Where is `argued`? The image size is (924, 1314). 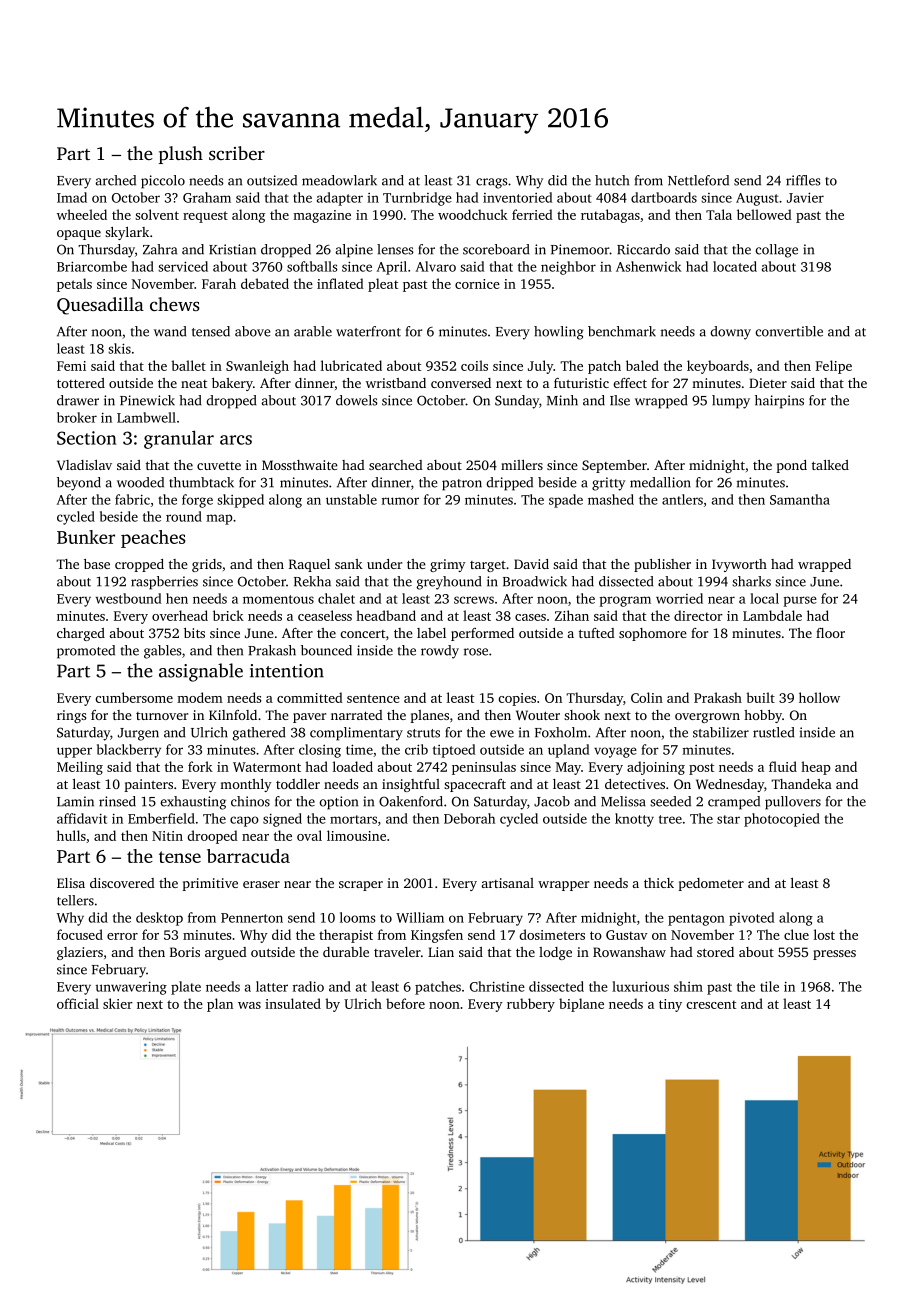
argued is located at coordinates (226, 953).
